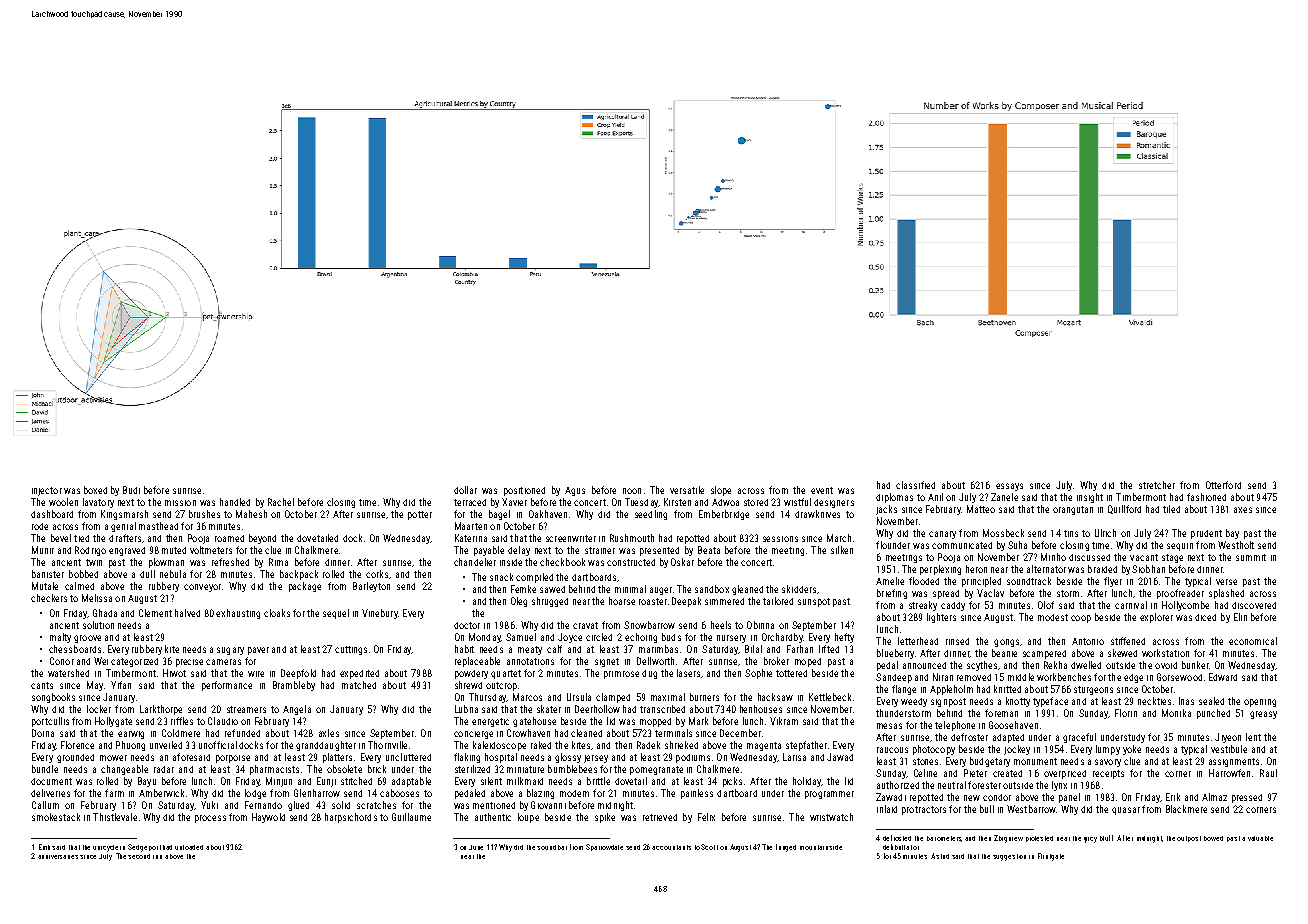  Describe the element at coordinates (131, 490) in the screenshot. I see `Budi` at that location.
